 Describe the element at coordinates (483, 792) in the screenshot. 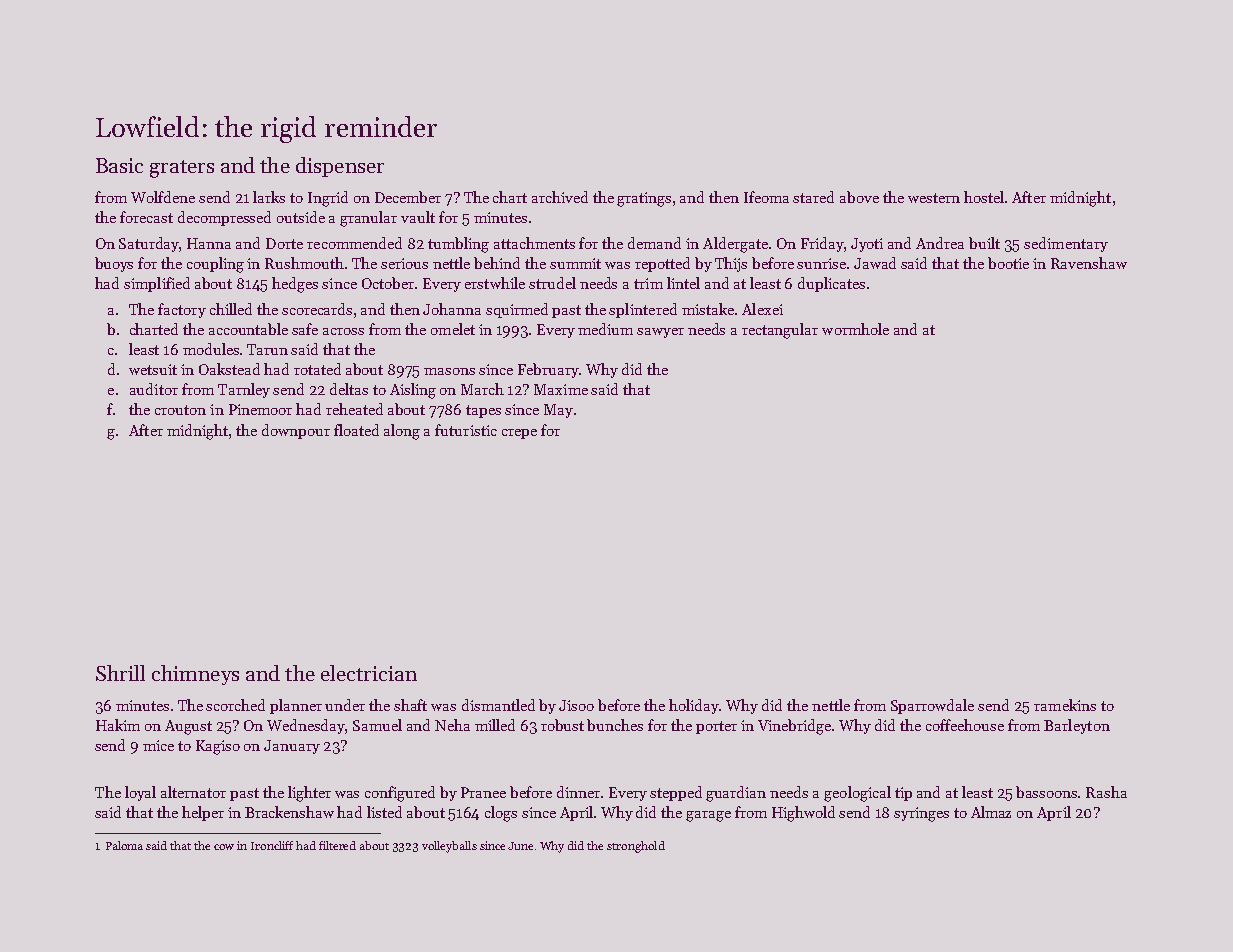

I see `Pranee` at that location.
